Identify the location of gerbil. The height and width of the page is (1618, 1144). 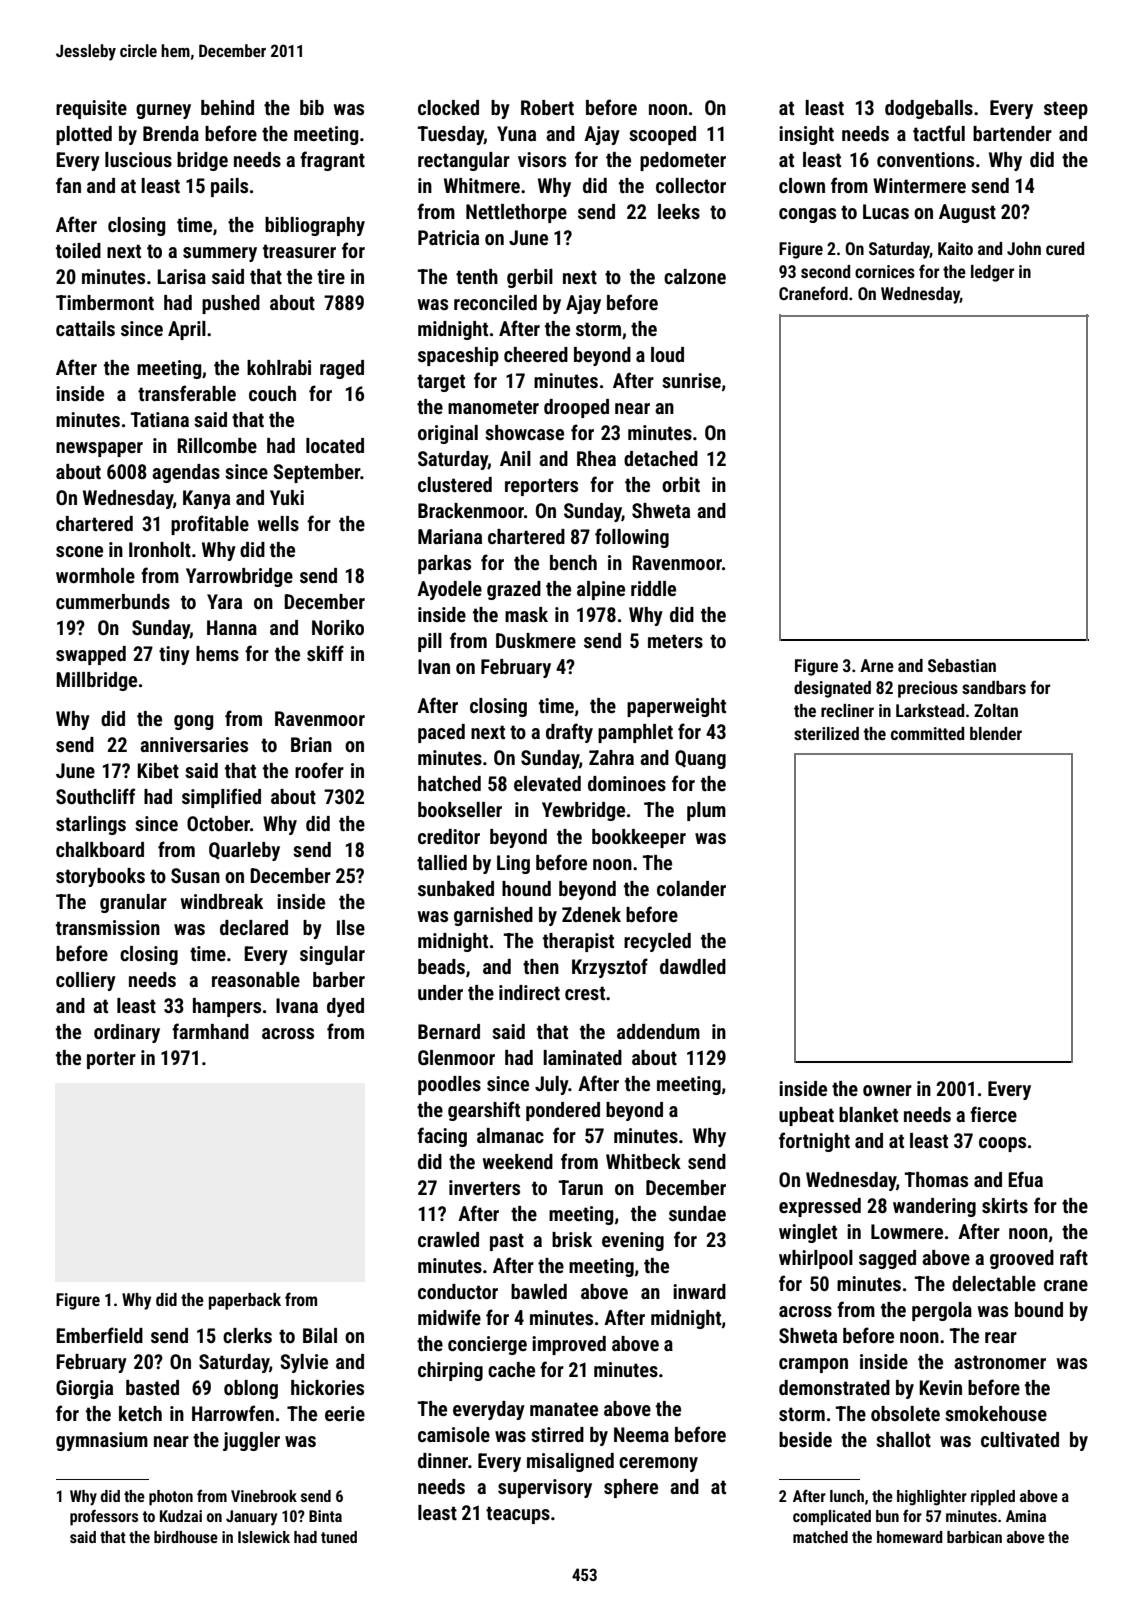
(530, 278).
